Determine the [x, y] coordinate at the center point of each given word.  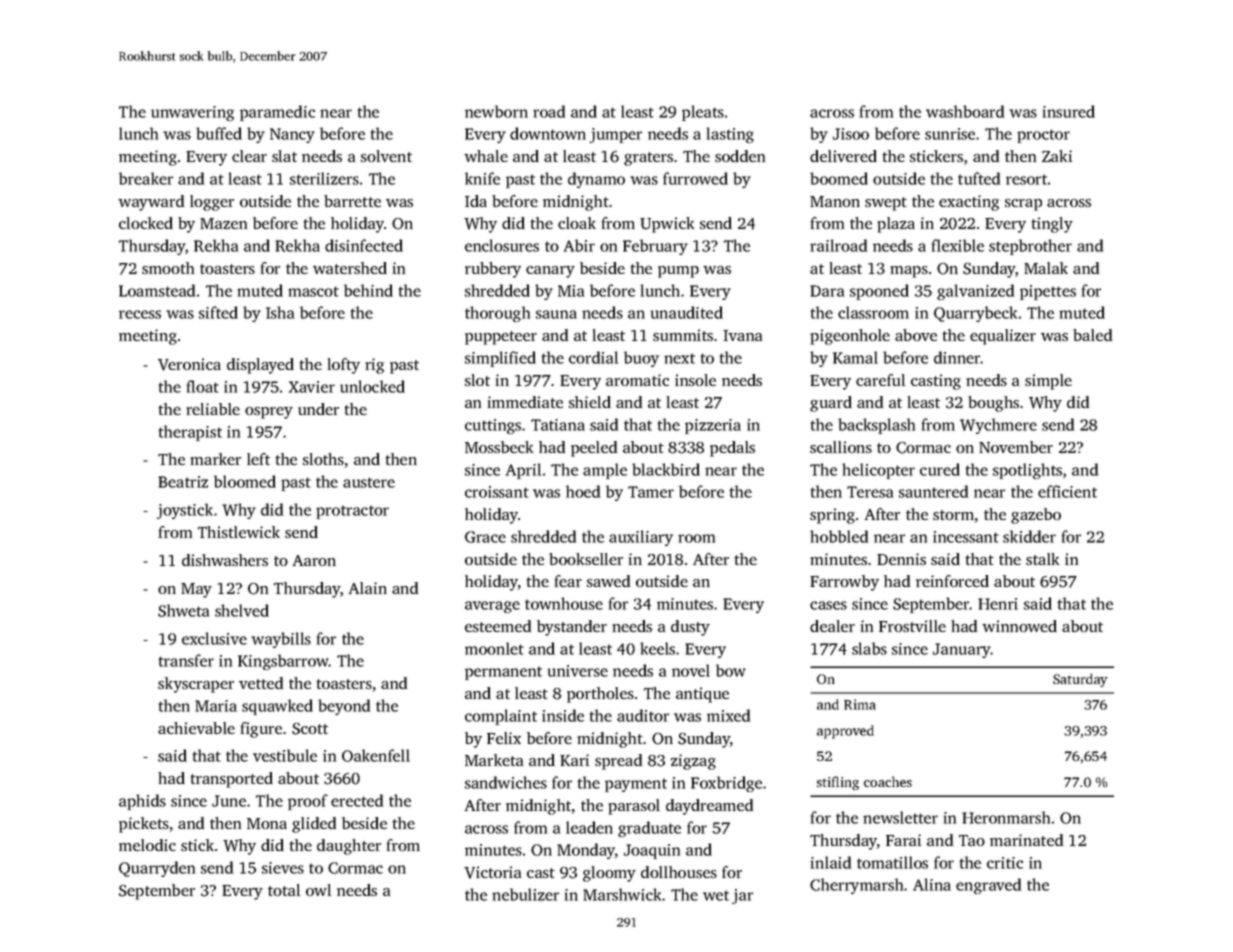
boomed [839, 178]
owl [318, 890]
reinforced [952, 581]
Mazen [223, 223]
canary [550, 272]
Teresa [870, 492]
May [196, 590]
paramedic [277, 113]
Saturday [1080, 680]
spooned [879, 292]
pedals [732, 449]
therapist [190, 433]
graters [648, 159]
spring [832, 516]
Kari [574, 760]
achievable [196, 728]
